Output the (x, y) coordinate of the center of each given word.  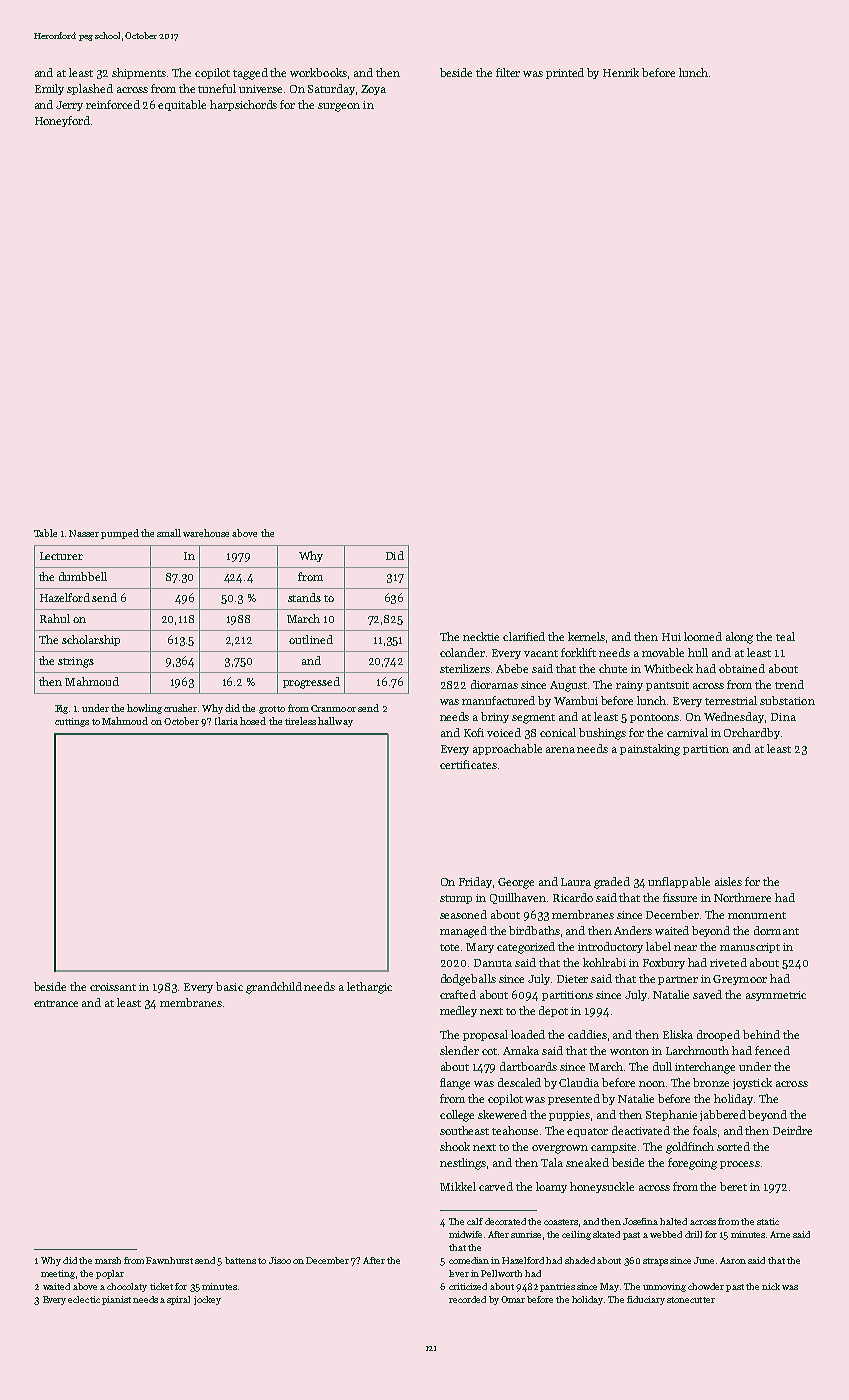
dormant (776, 930)
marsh (108, 1260)
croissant (113, 987)
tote (449, 947)
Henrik (621, 72)
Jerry (69, 106)
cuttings (72, 722)
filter (508, 72)
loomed (703, 636)
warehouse (206, 533)
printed (565, 73)
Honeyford (62, 121)
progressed (311, 683)
